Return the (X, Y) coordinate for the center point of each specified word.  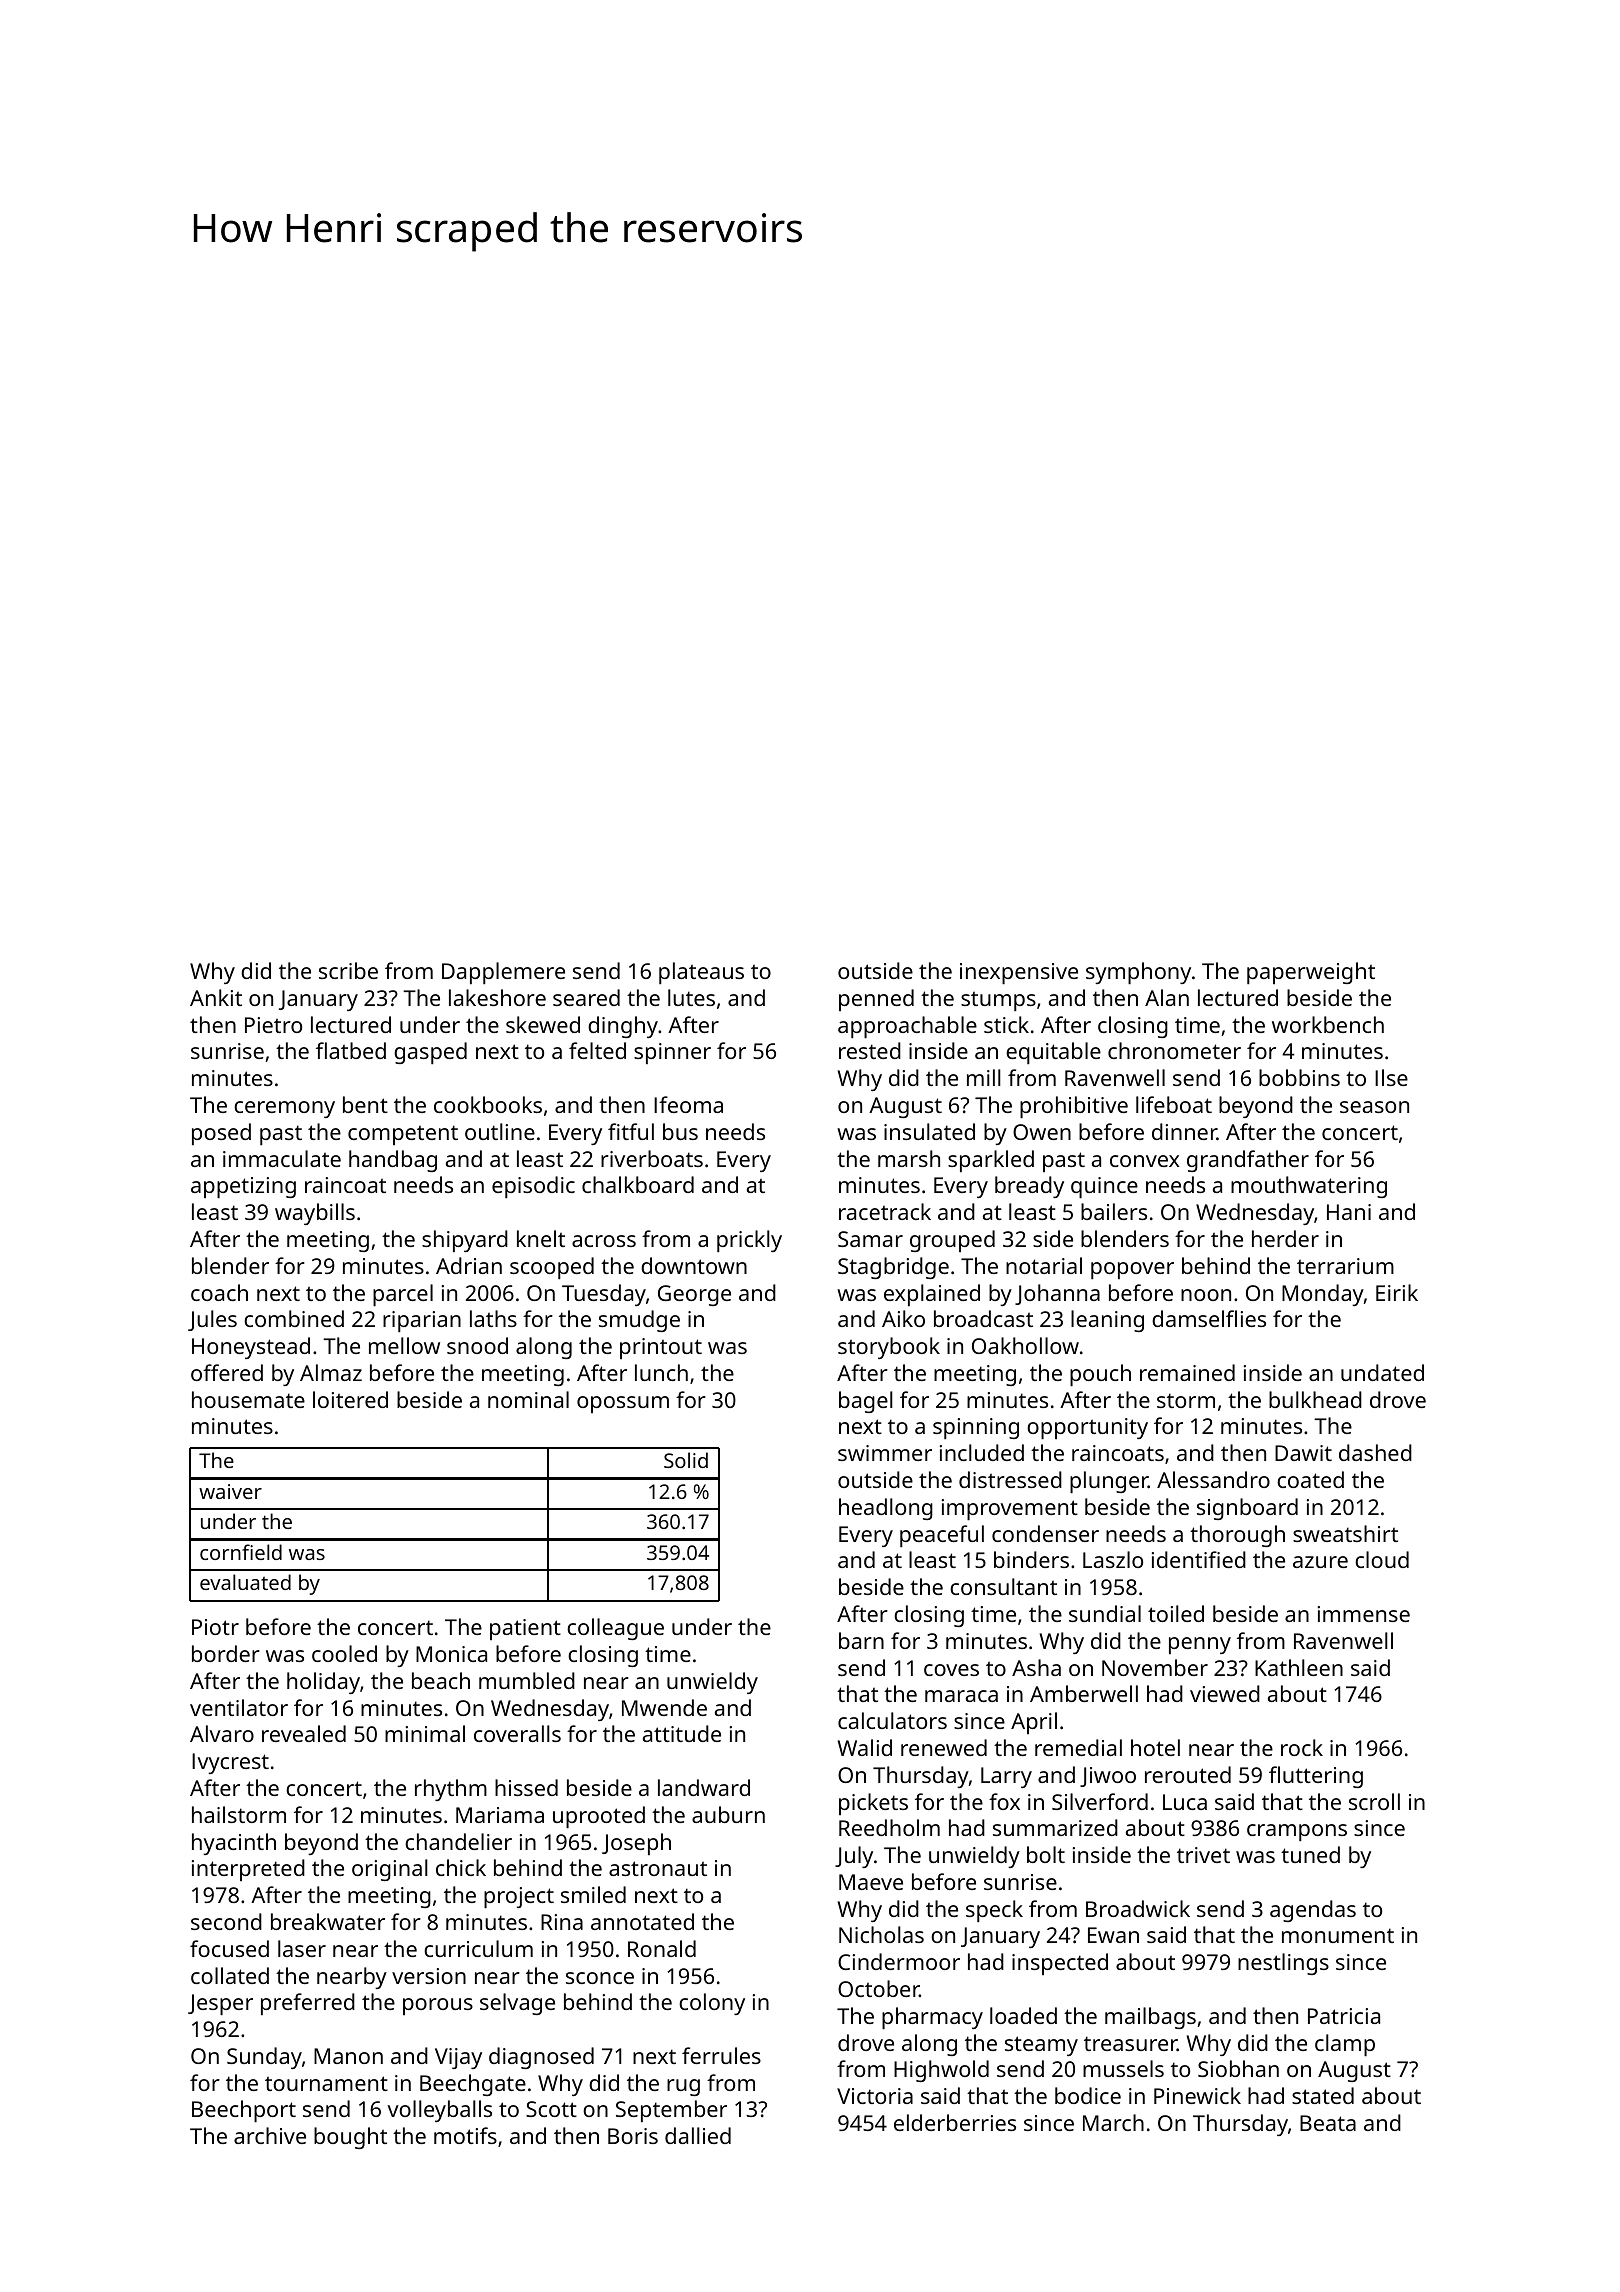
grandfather (1248, 1161)
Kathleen (1299, 1667)
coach (219, 1292)
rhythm (451, 1790)
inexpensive (1019, 973)
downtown (694, 1265)
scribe (348, 970)
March (1113, 2122)
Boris (633, 2136)
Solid (686, 1460)
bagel (866, 1402)
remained (1187, 1372)
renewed (944, 1747)
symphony (1138, 973)
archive (270, 2135)
